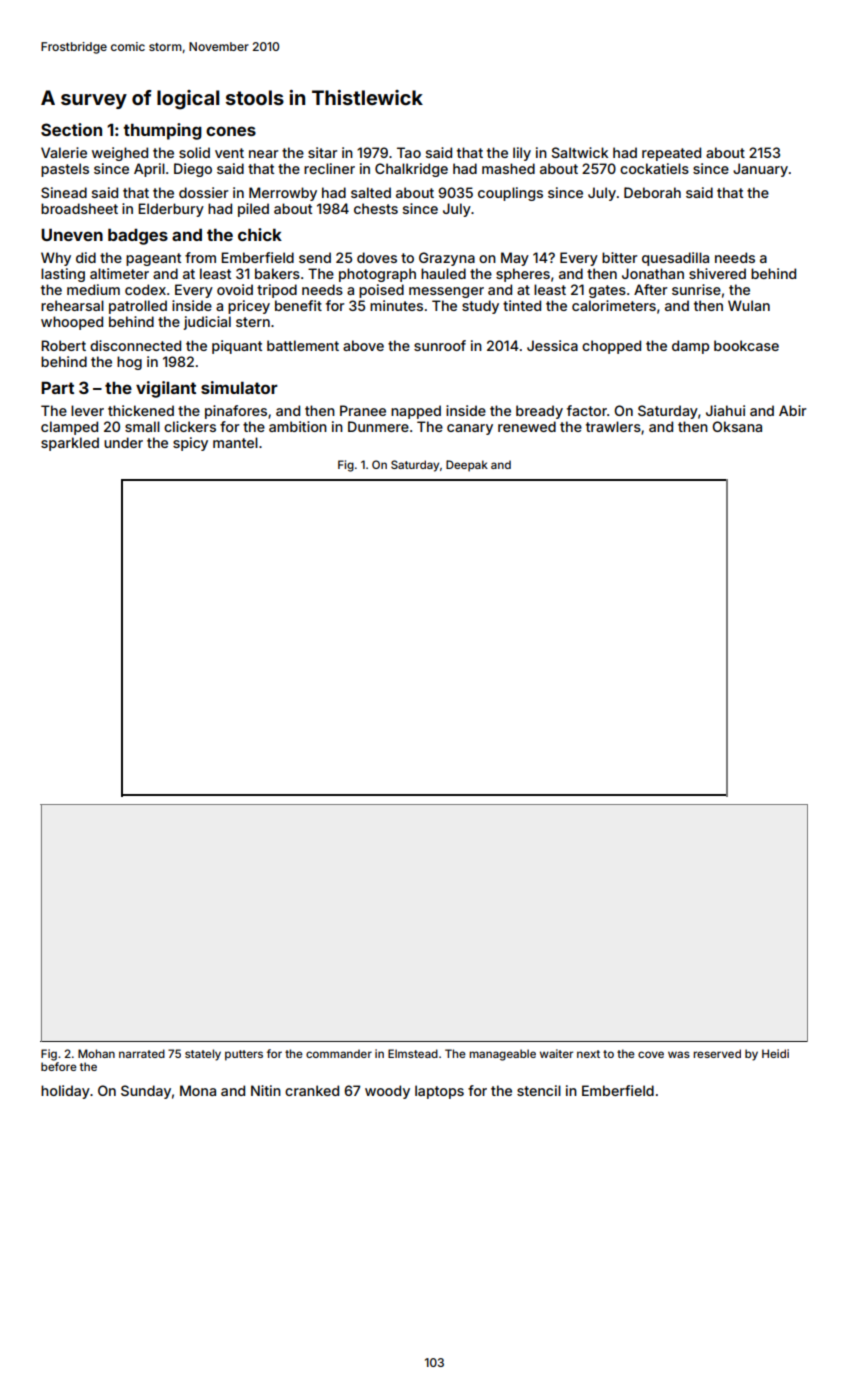 The width and height of the page is (849, 1400). Describe the element at coordinates (190, 444) in the page. I see `spicy` at that location.
